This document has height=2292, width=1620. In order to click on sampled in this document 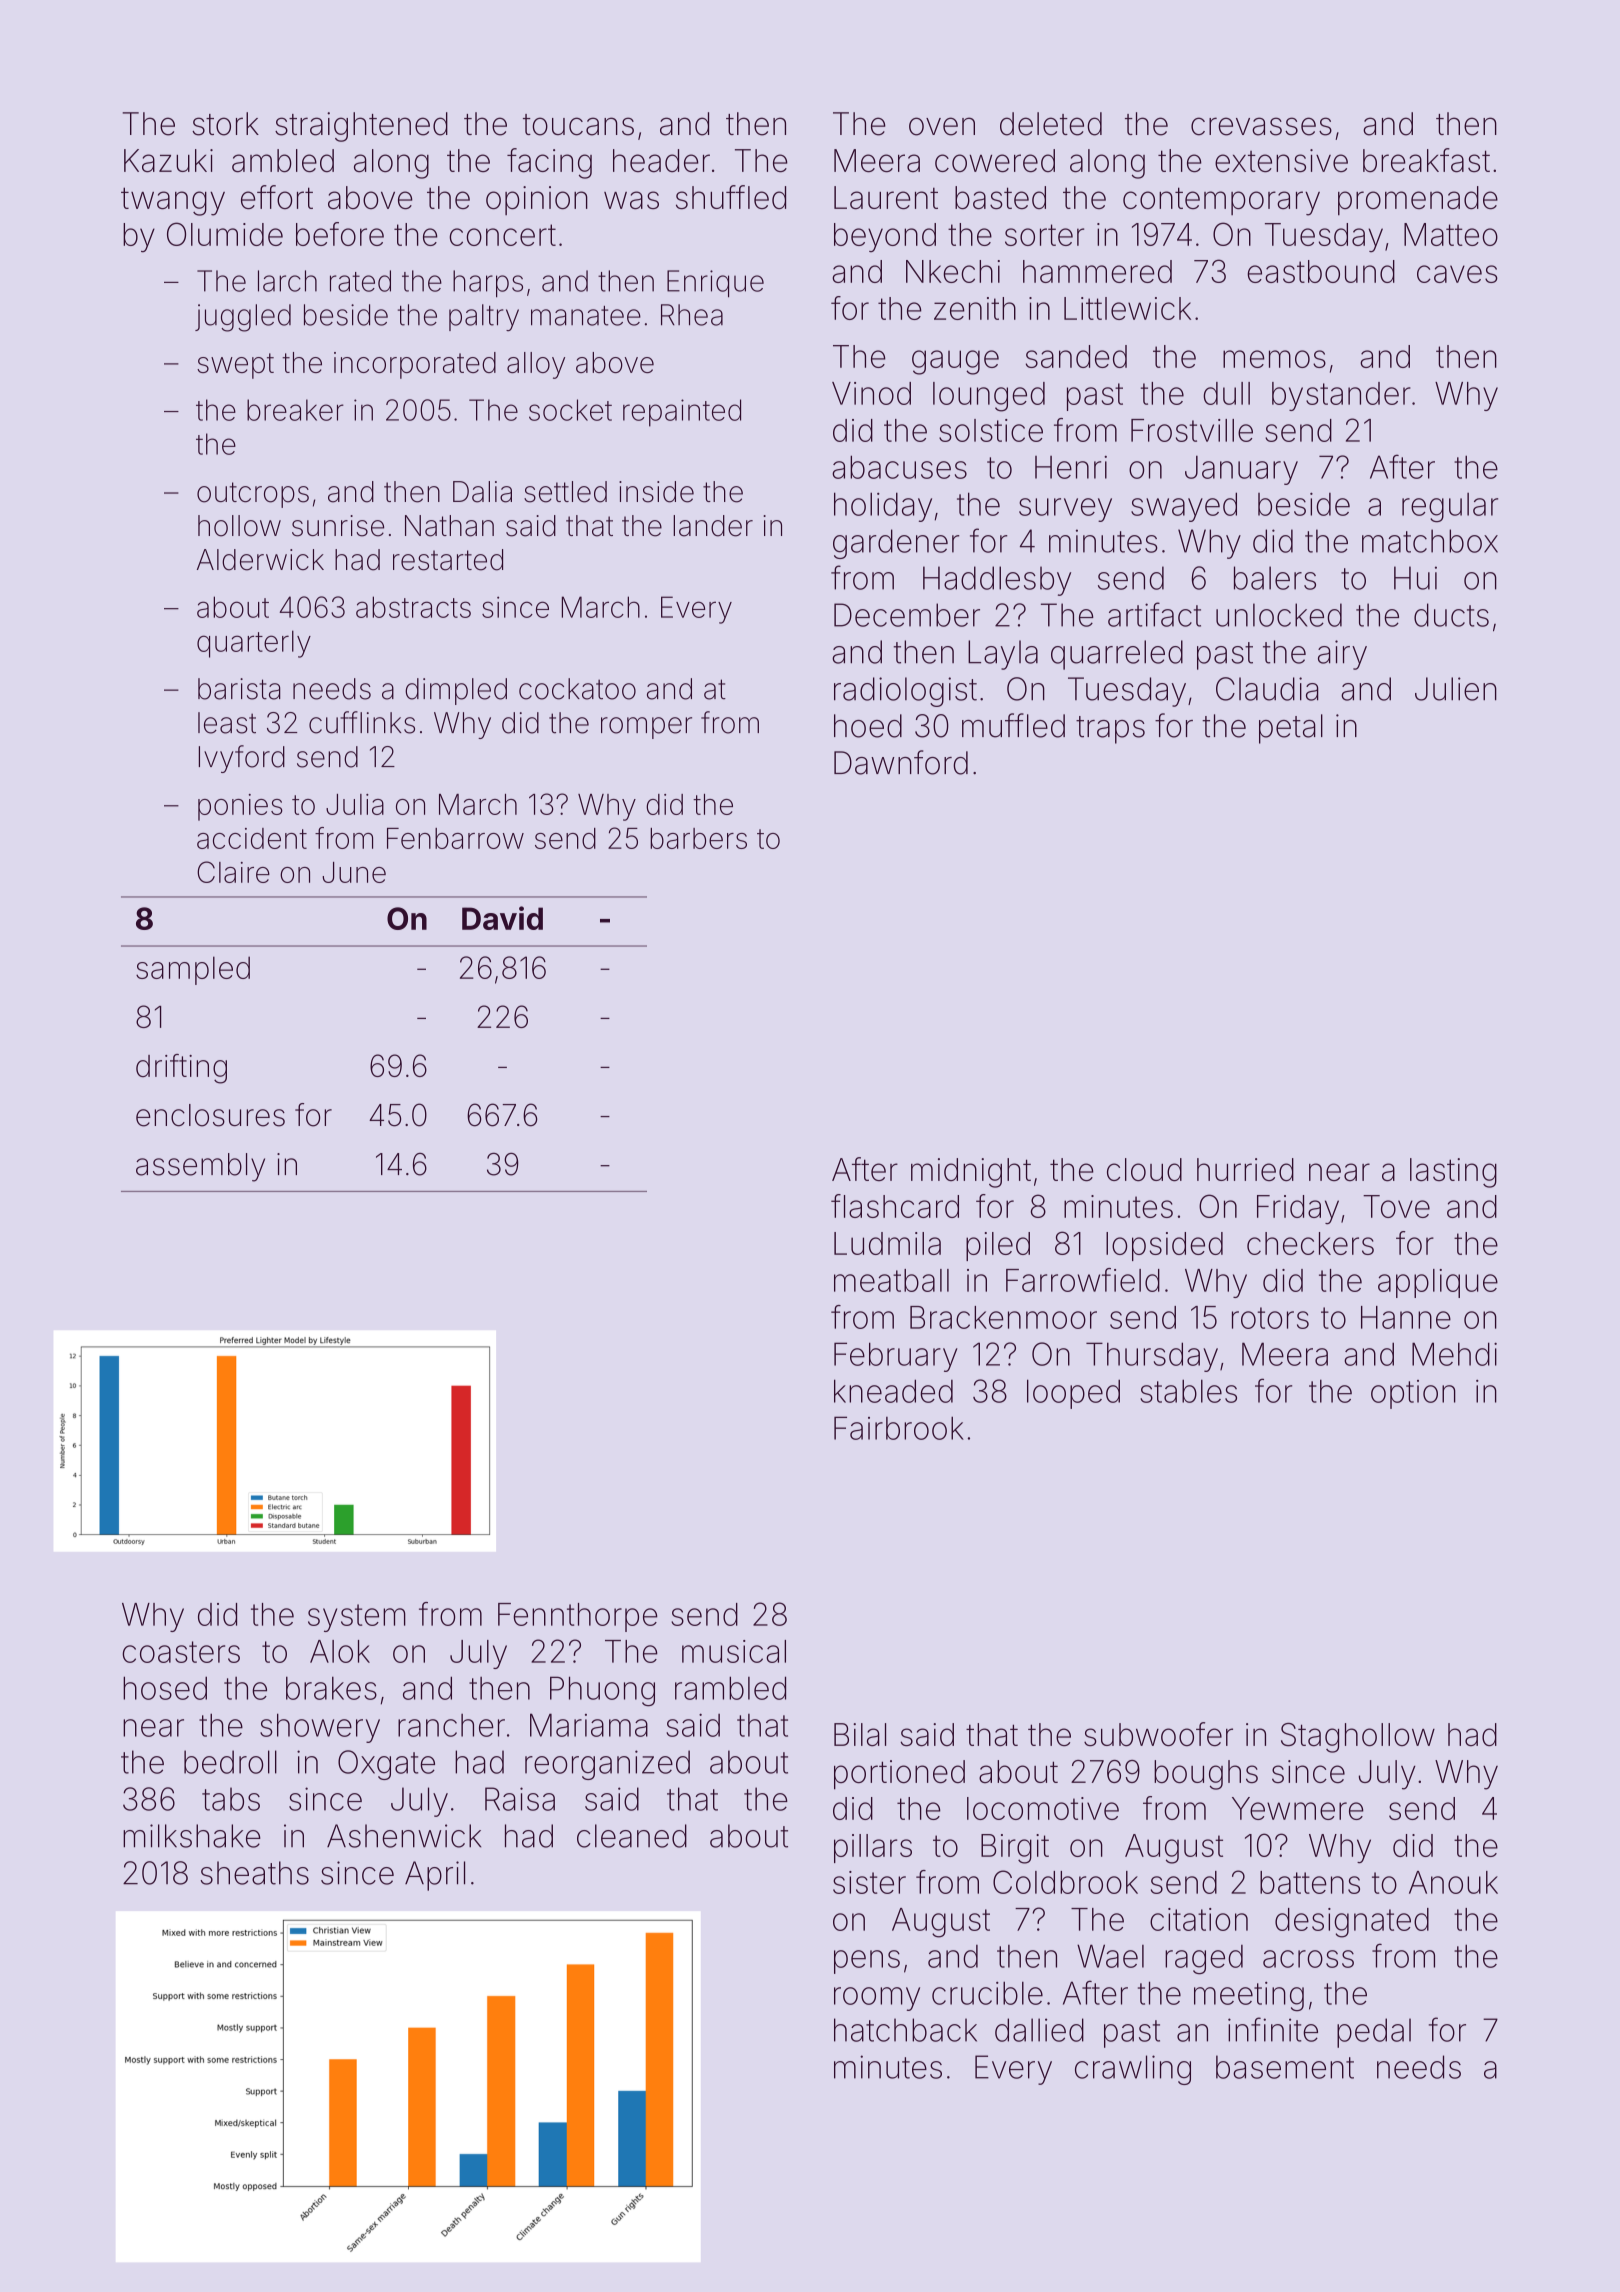, I will do `click(193, 970)`.
